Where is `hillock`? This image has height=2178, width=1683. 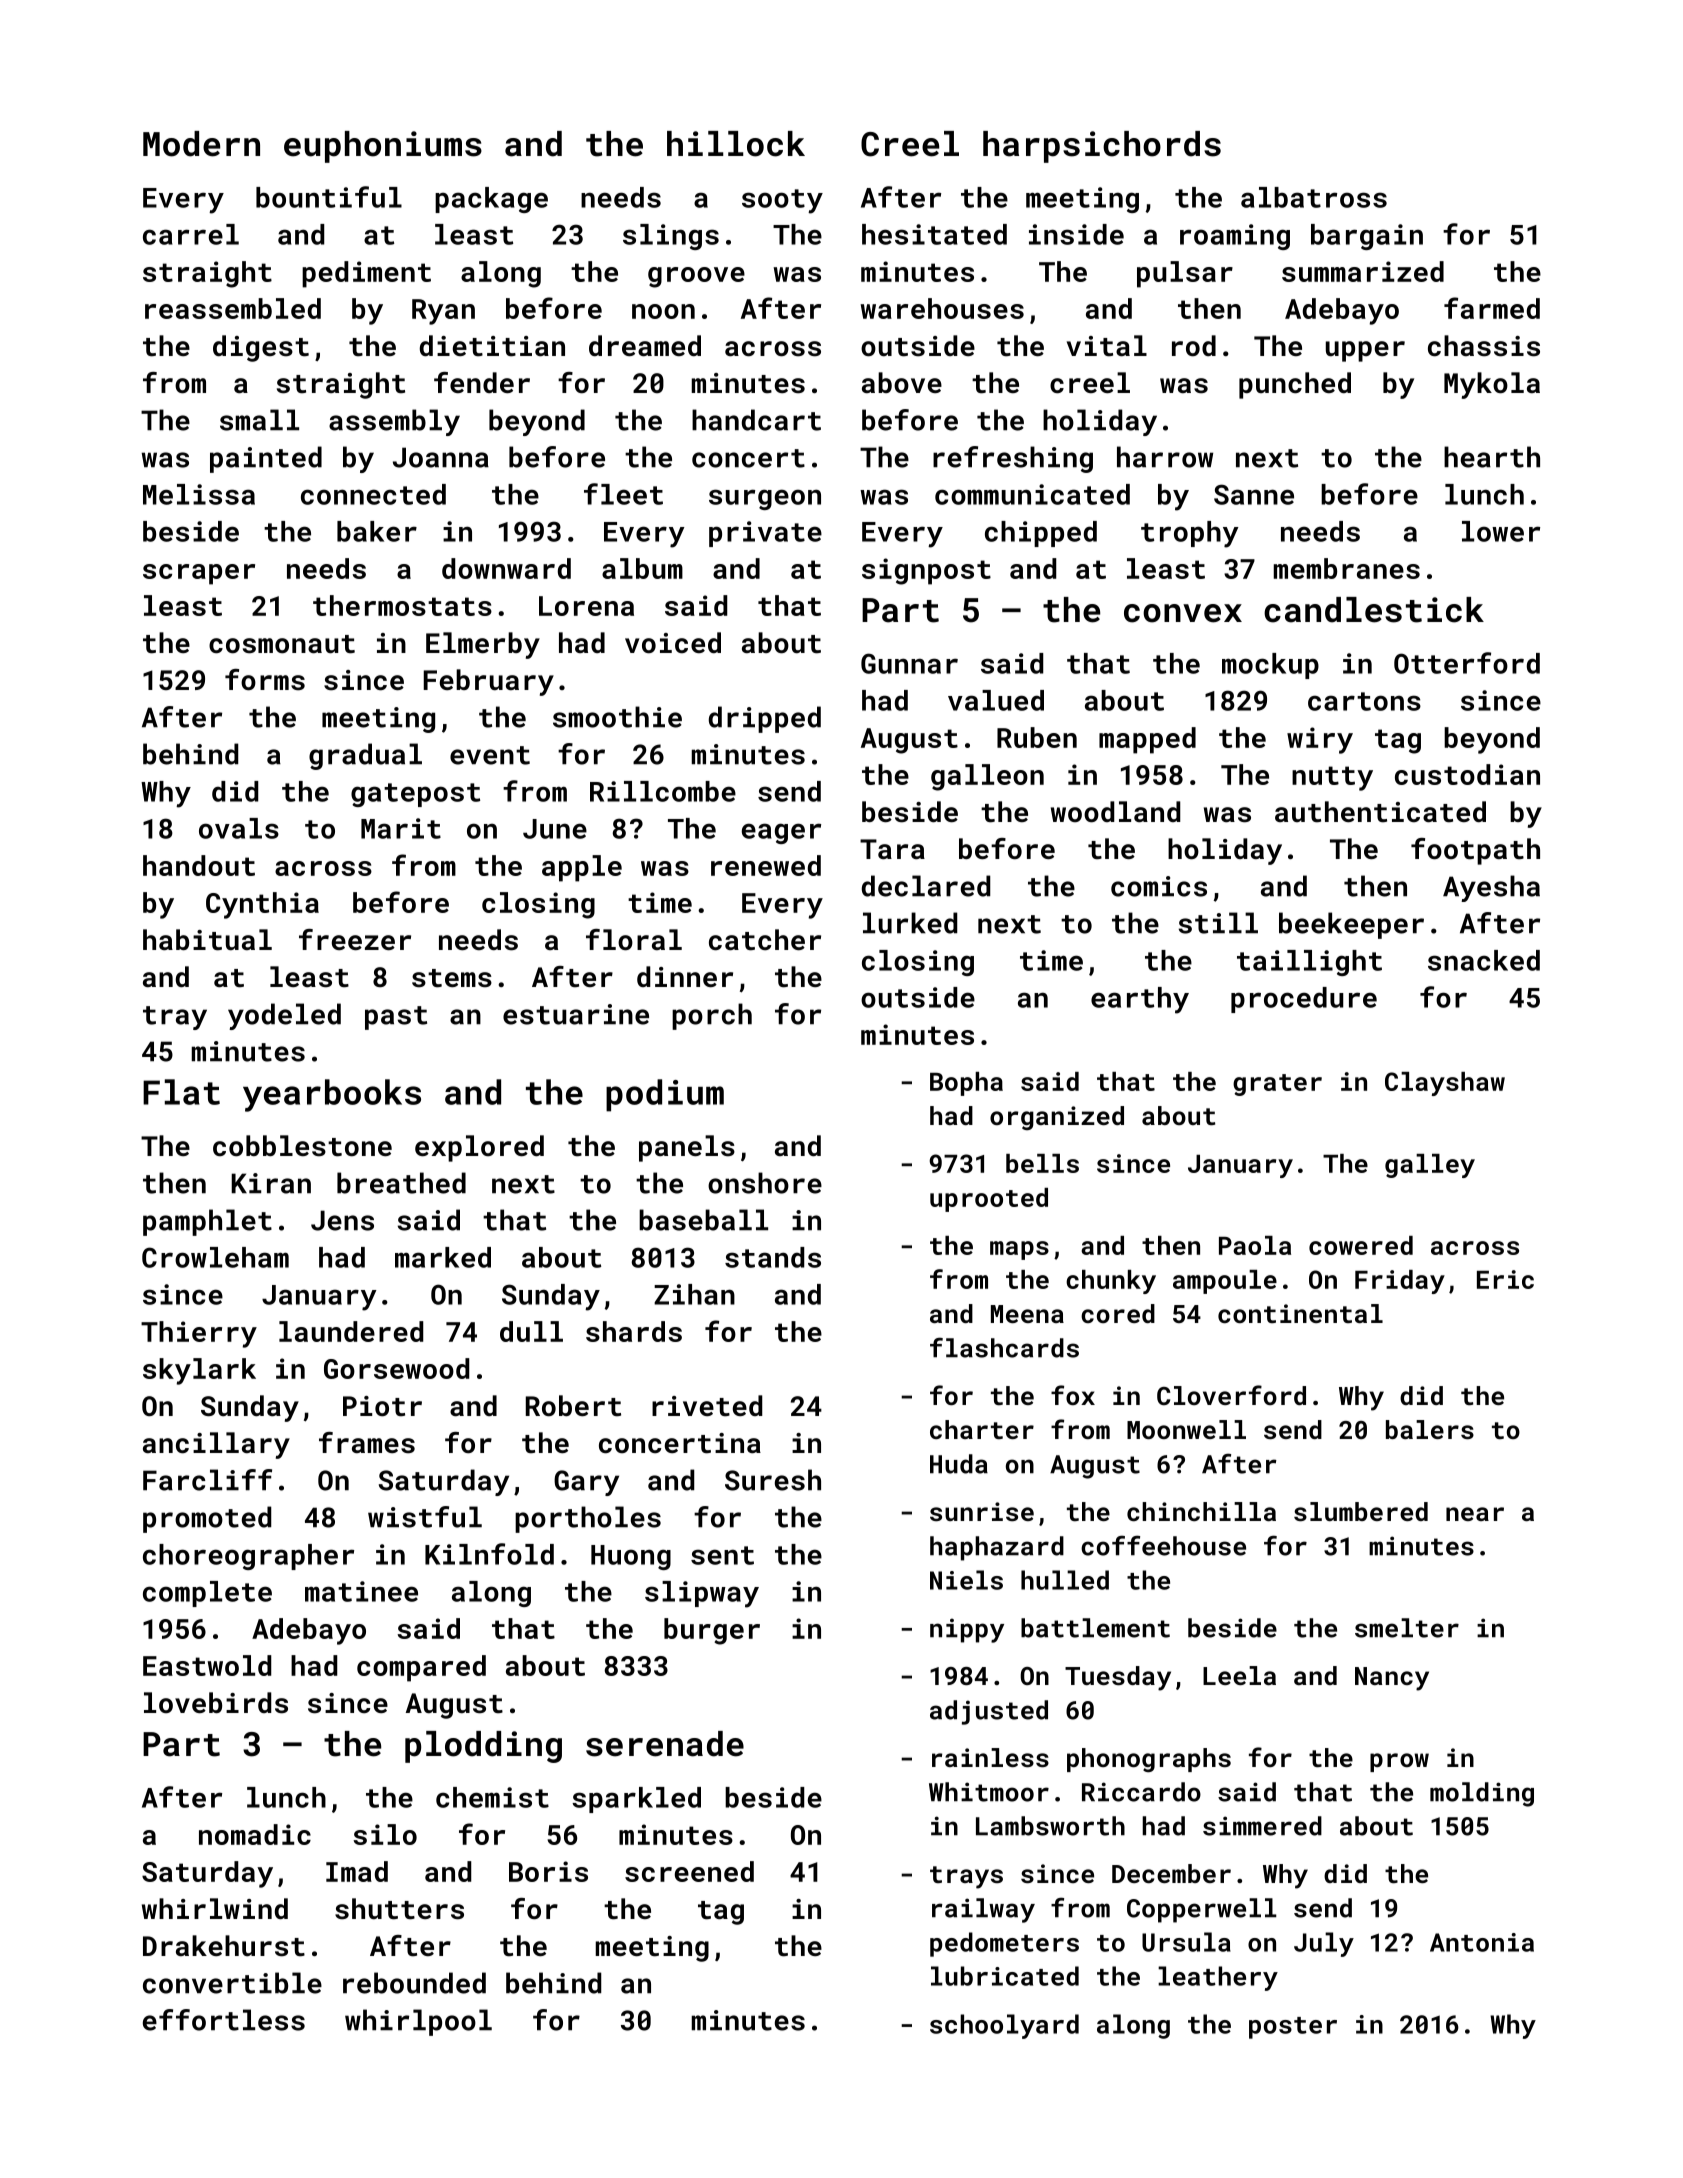
hillock is located at coordinates (736, 144).
